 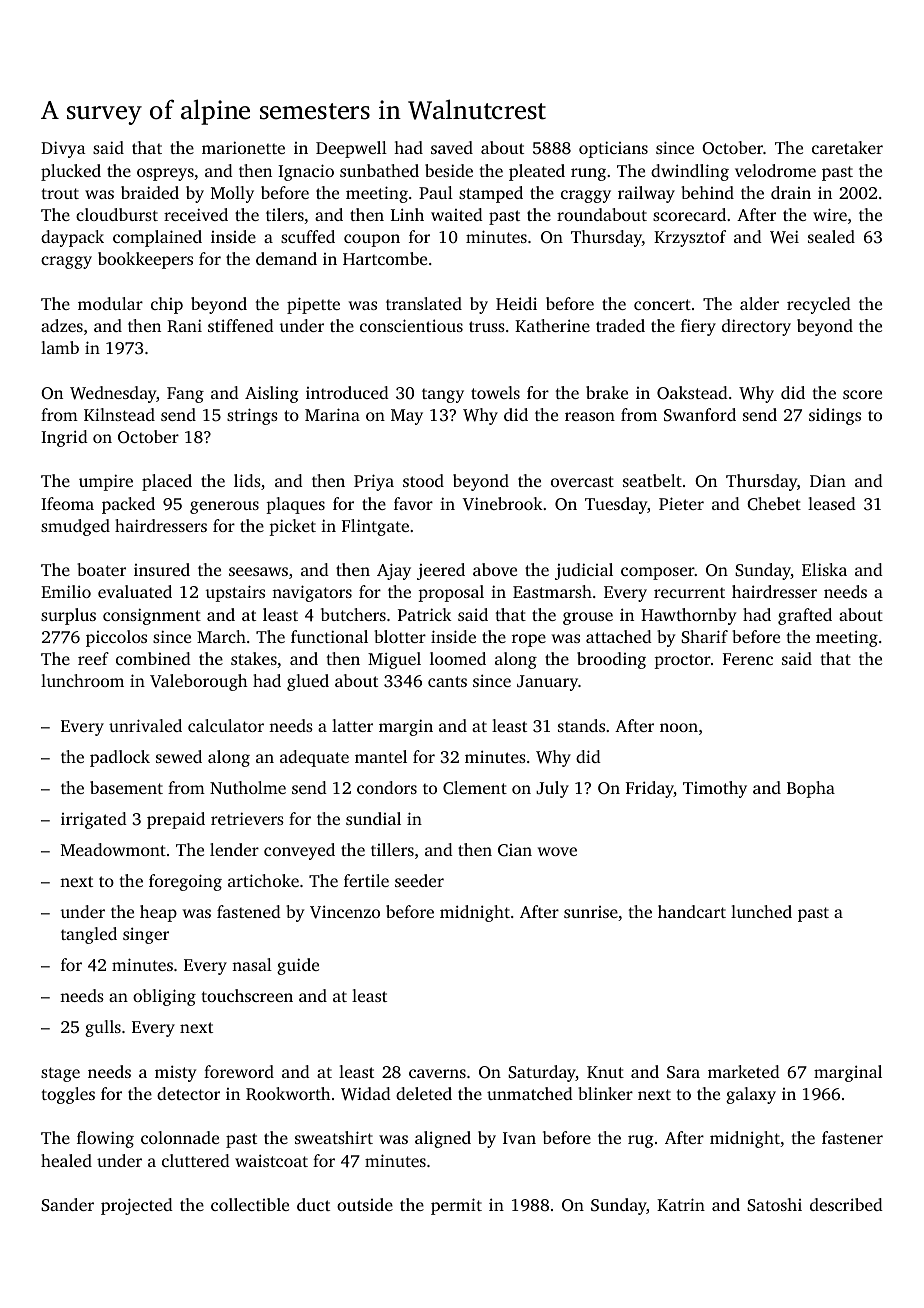 What do you see at coordinates (690, 172) in the document?
I see `dwindling` at bounding box center [690, 172].
